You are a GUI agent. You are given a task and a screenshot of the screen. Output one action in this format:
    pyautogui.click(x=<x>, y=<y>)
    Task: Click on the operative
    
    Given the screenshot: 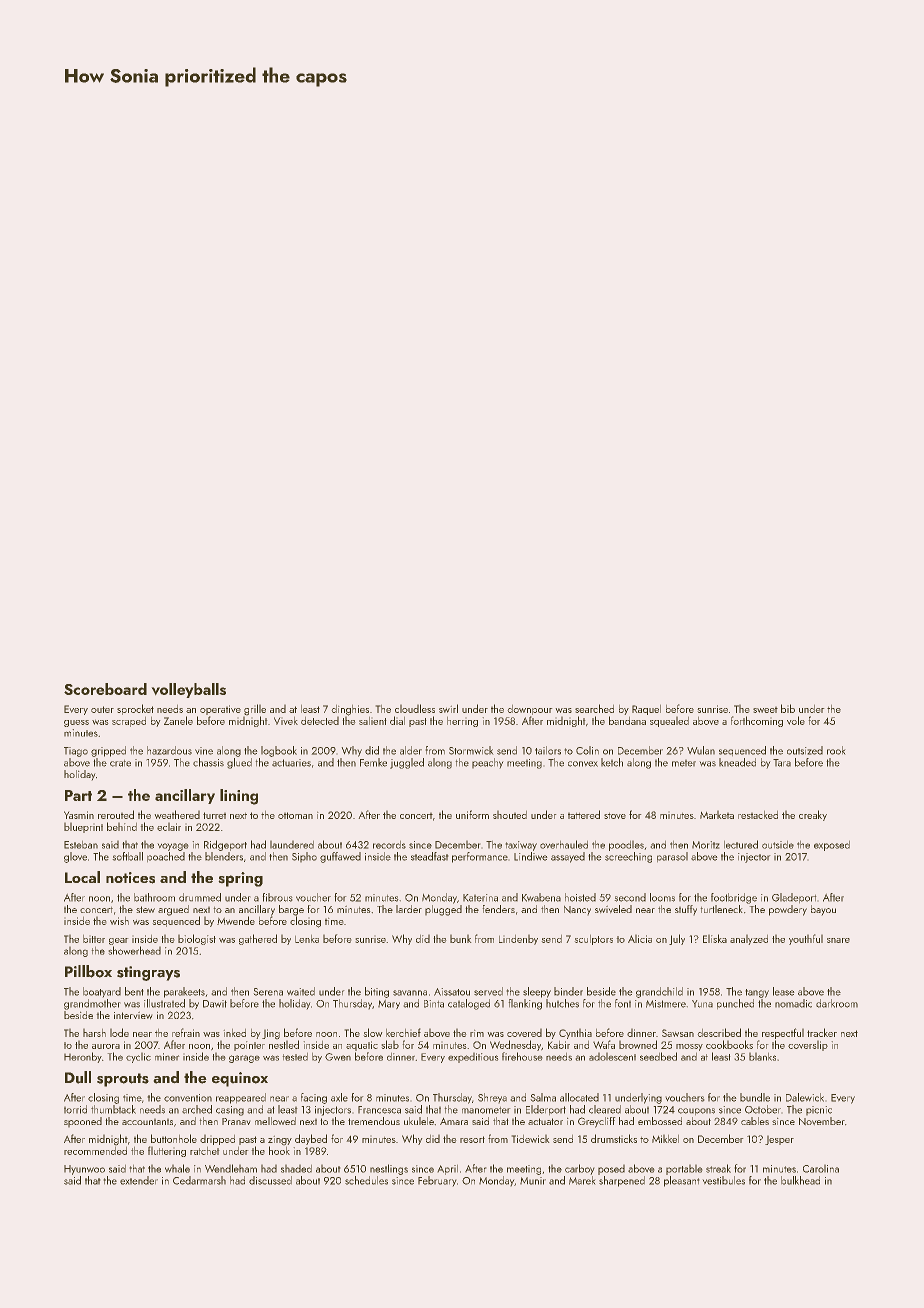 What is the action you would take?
    pyautogui.click(x=220, y=710)
